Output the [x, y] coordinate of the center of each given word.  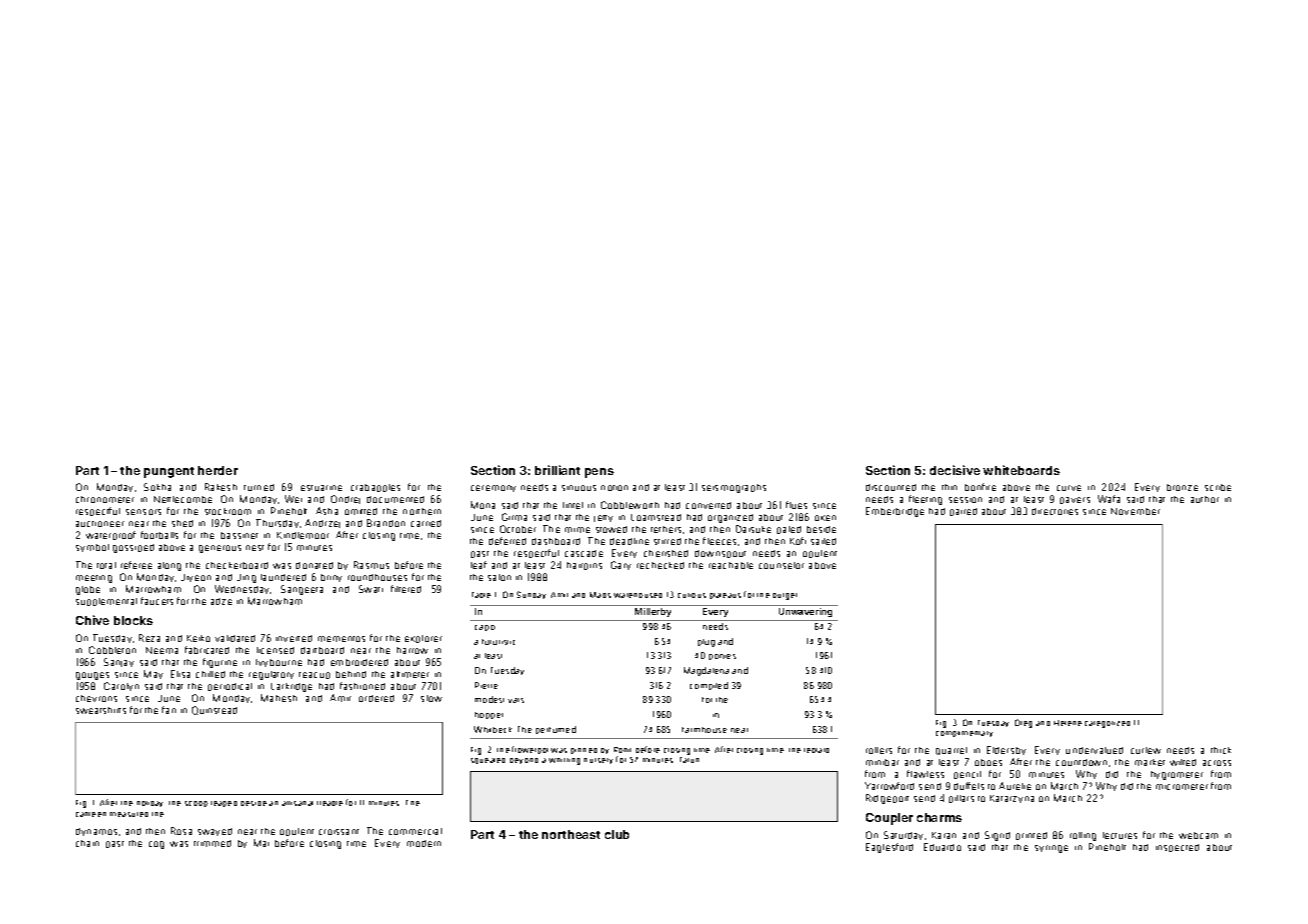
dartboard [322, 650]
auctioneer [100, 524]
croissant [339, 832]
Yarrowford [889, 786]
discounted [891, 487]
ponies [722, 657]
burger [785, 596]
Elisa [180, 674]
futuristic [498, 642]
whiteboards [1021, 470]
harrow [412, 650]
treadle [330, 803]
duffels [969, 786]
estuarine [321, 488]
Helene [1068, 723]
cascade [584, 553]
